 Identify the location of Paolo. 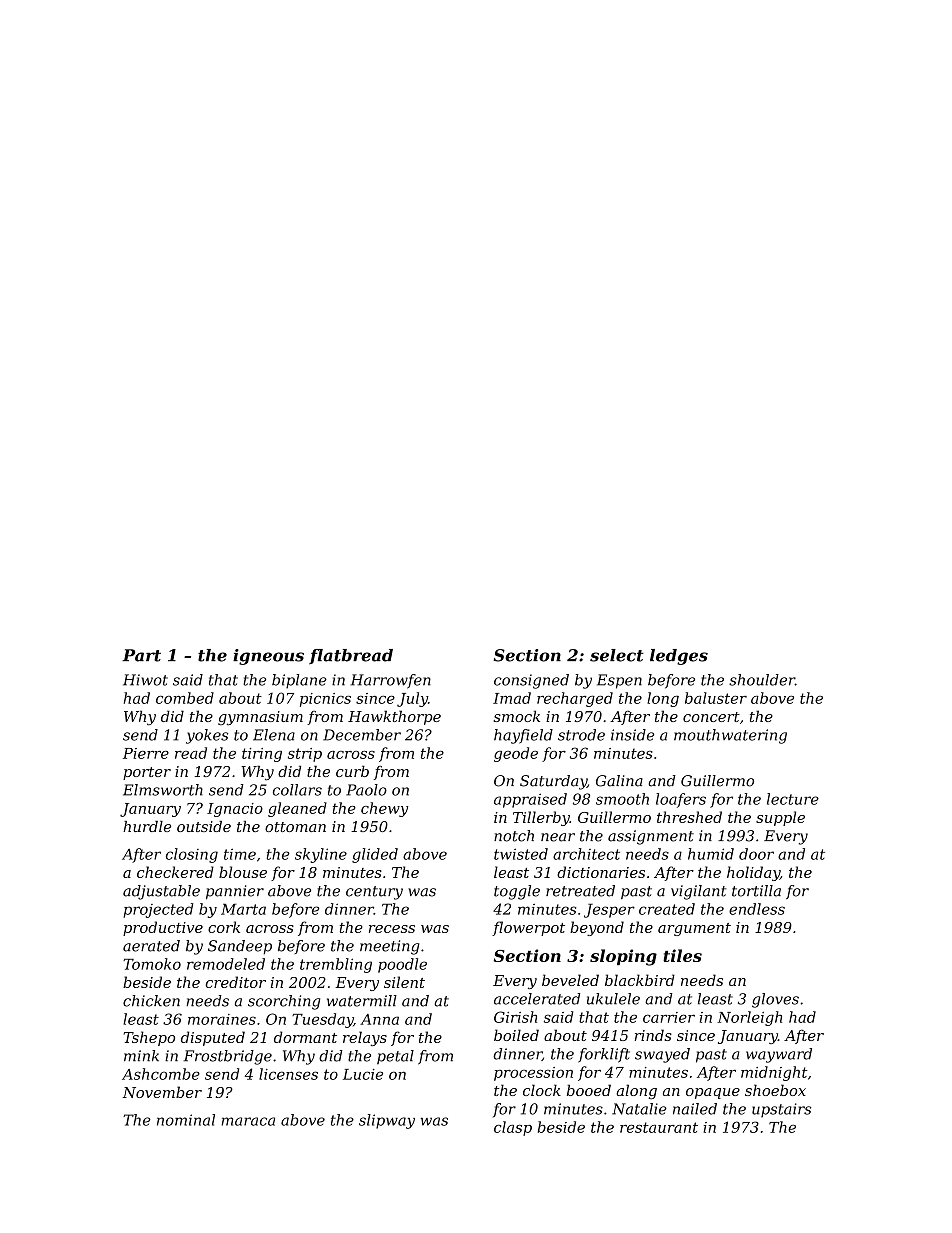
(366, 790).
